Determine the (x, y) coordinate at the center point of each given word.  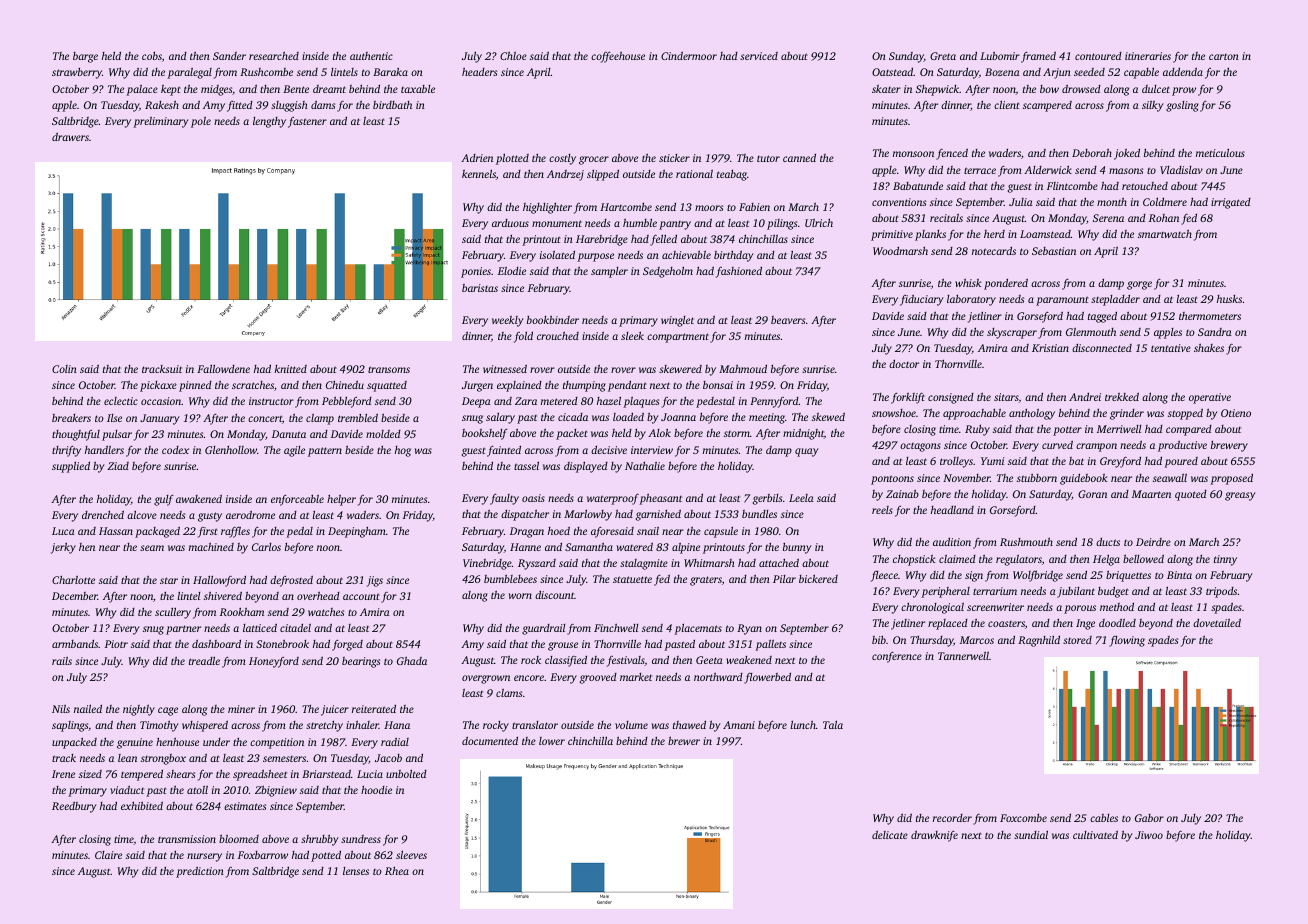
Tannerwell (963, 656)
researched (274, 55)
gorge (1139, 285)
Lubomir (1000, 55)
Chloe (513, 55)
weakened (749, 660)
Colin (64, 369)
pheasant (660, 499)
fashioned (739, 272)
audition (952, 542)
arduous (510, 223)
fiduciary (921, 300)
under (216, 742)
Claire (108, 855)
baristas (480, 288)
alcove (142, 514)
